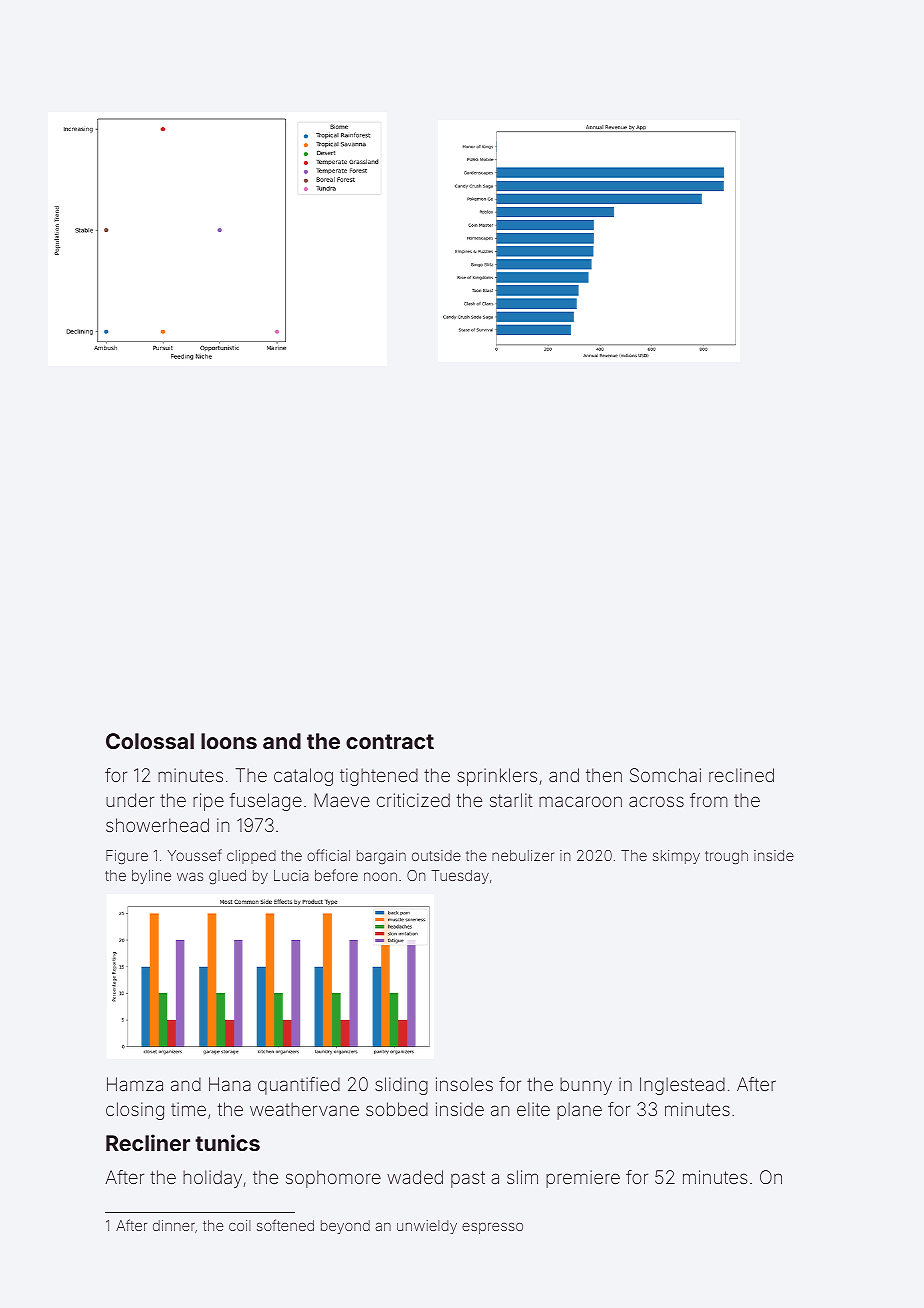 The image size is (924, 1308). I want to click on Hamza, so click(135, 1084).
